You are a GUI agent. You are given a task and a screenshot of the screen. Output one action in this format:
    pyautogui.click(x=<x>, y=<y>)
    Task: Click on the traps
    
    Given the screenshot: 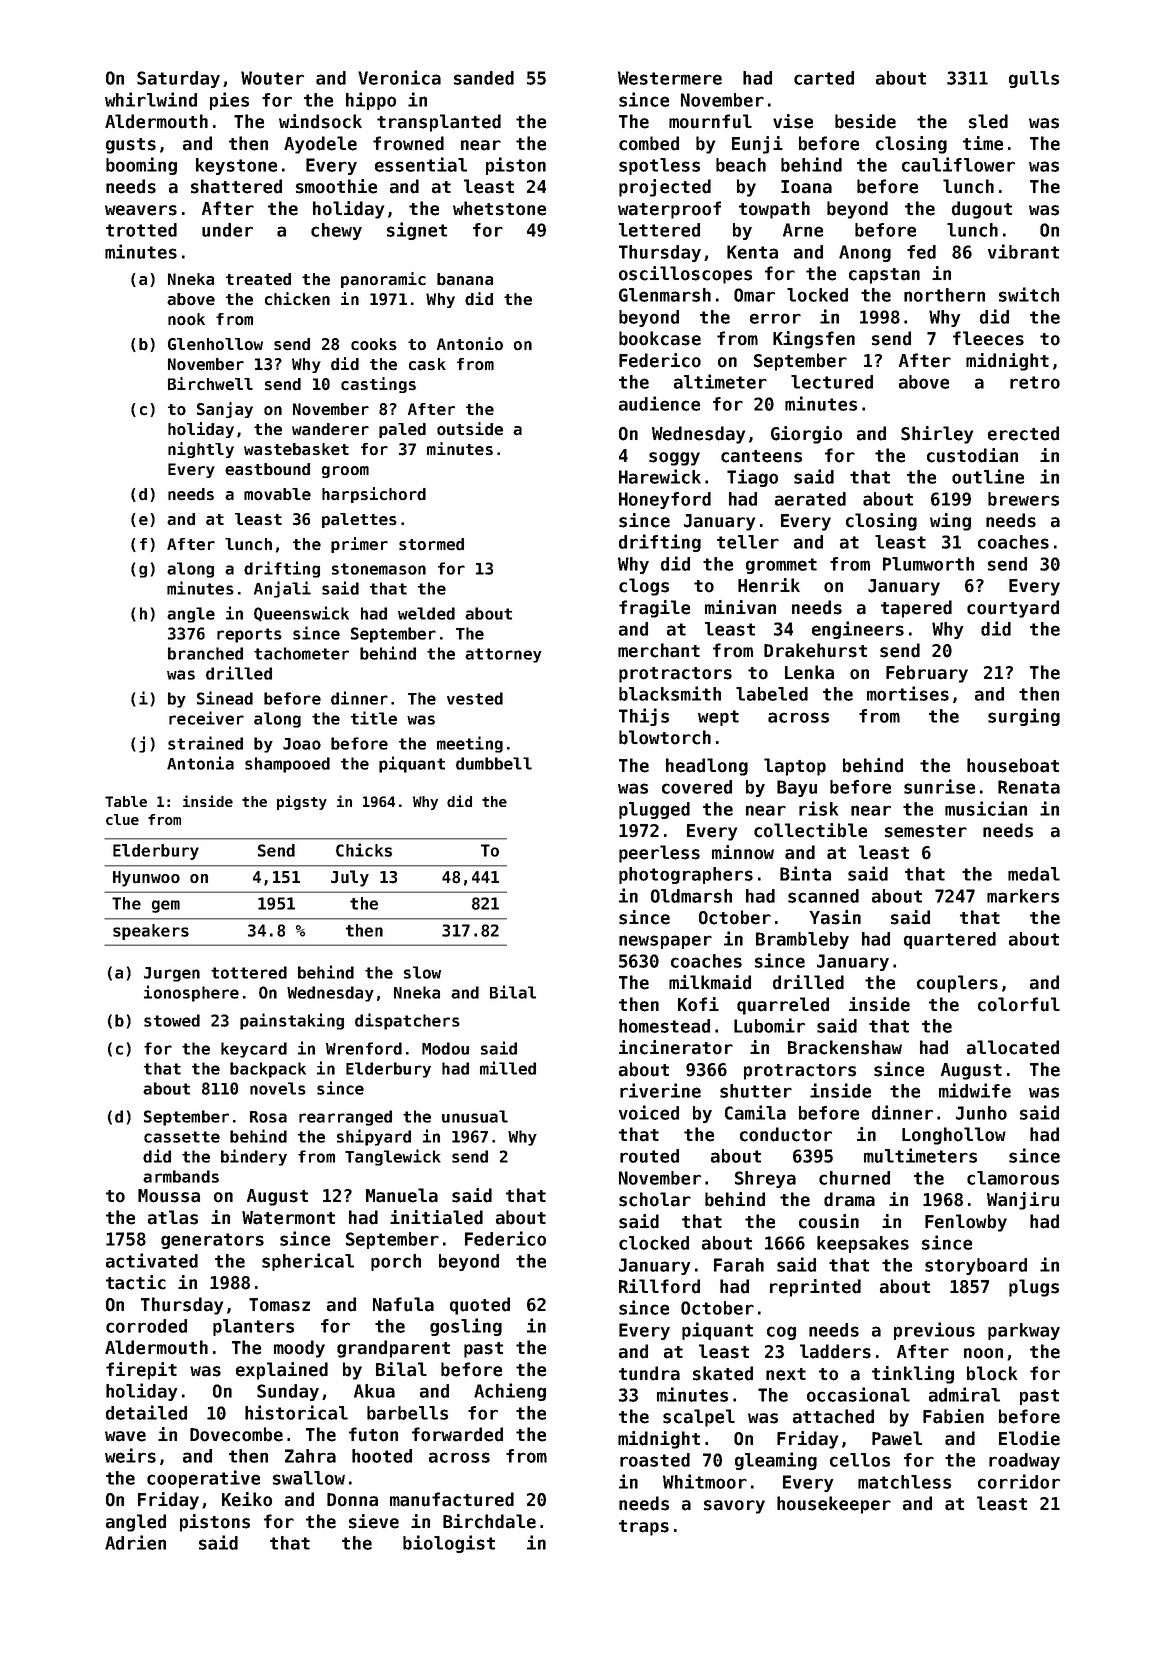 What is the action you would take?
    pyautogui.click(x=644, y=1528)
